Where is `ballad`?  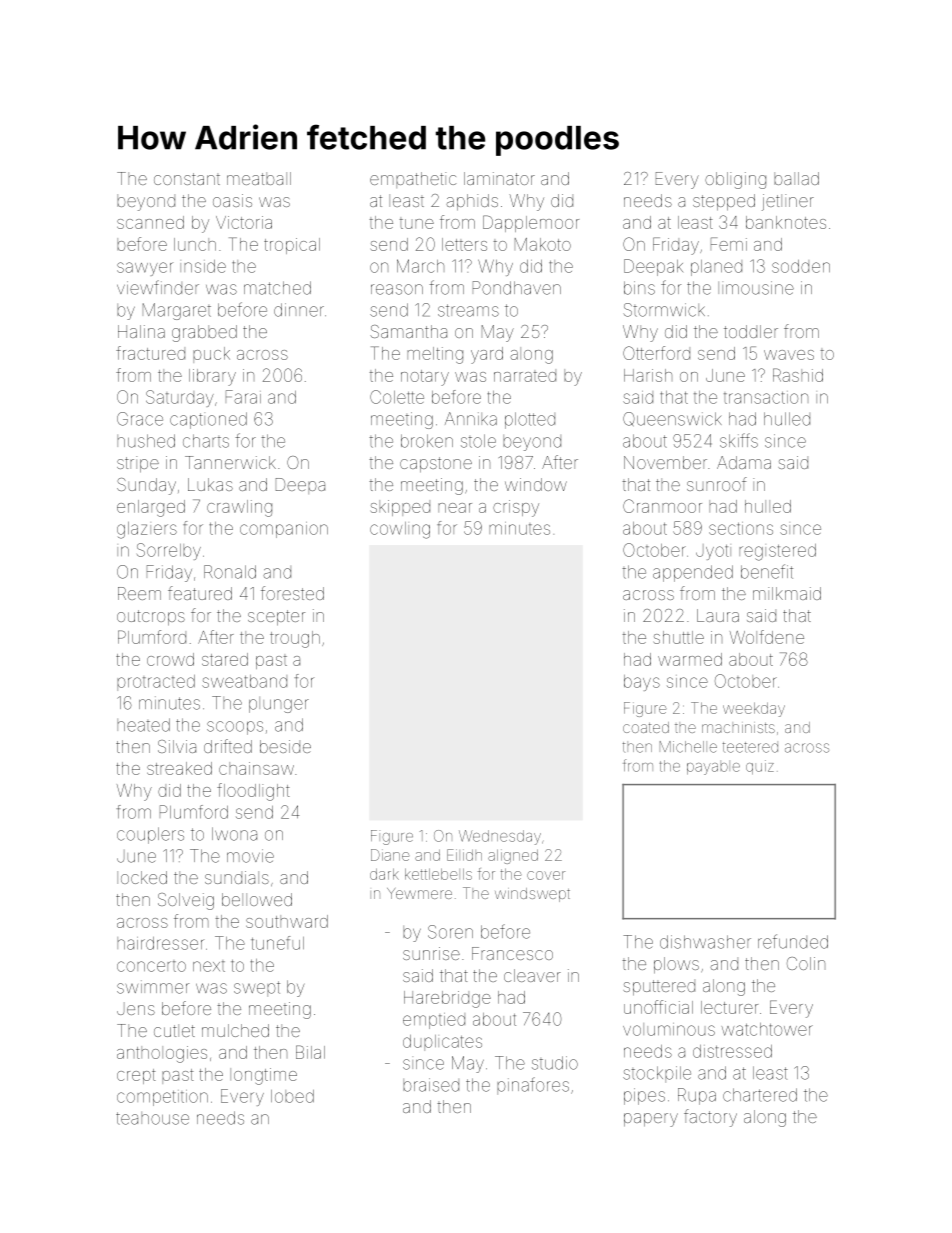 ballad is located at coordinates (796, 178).
